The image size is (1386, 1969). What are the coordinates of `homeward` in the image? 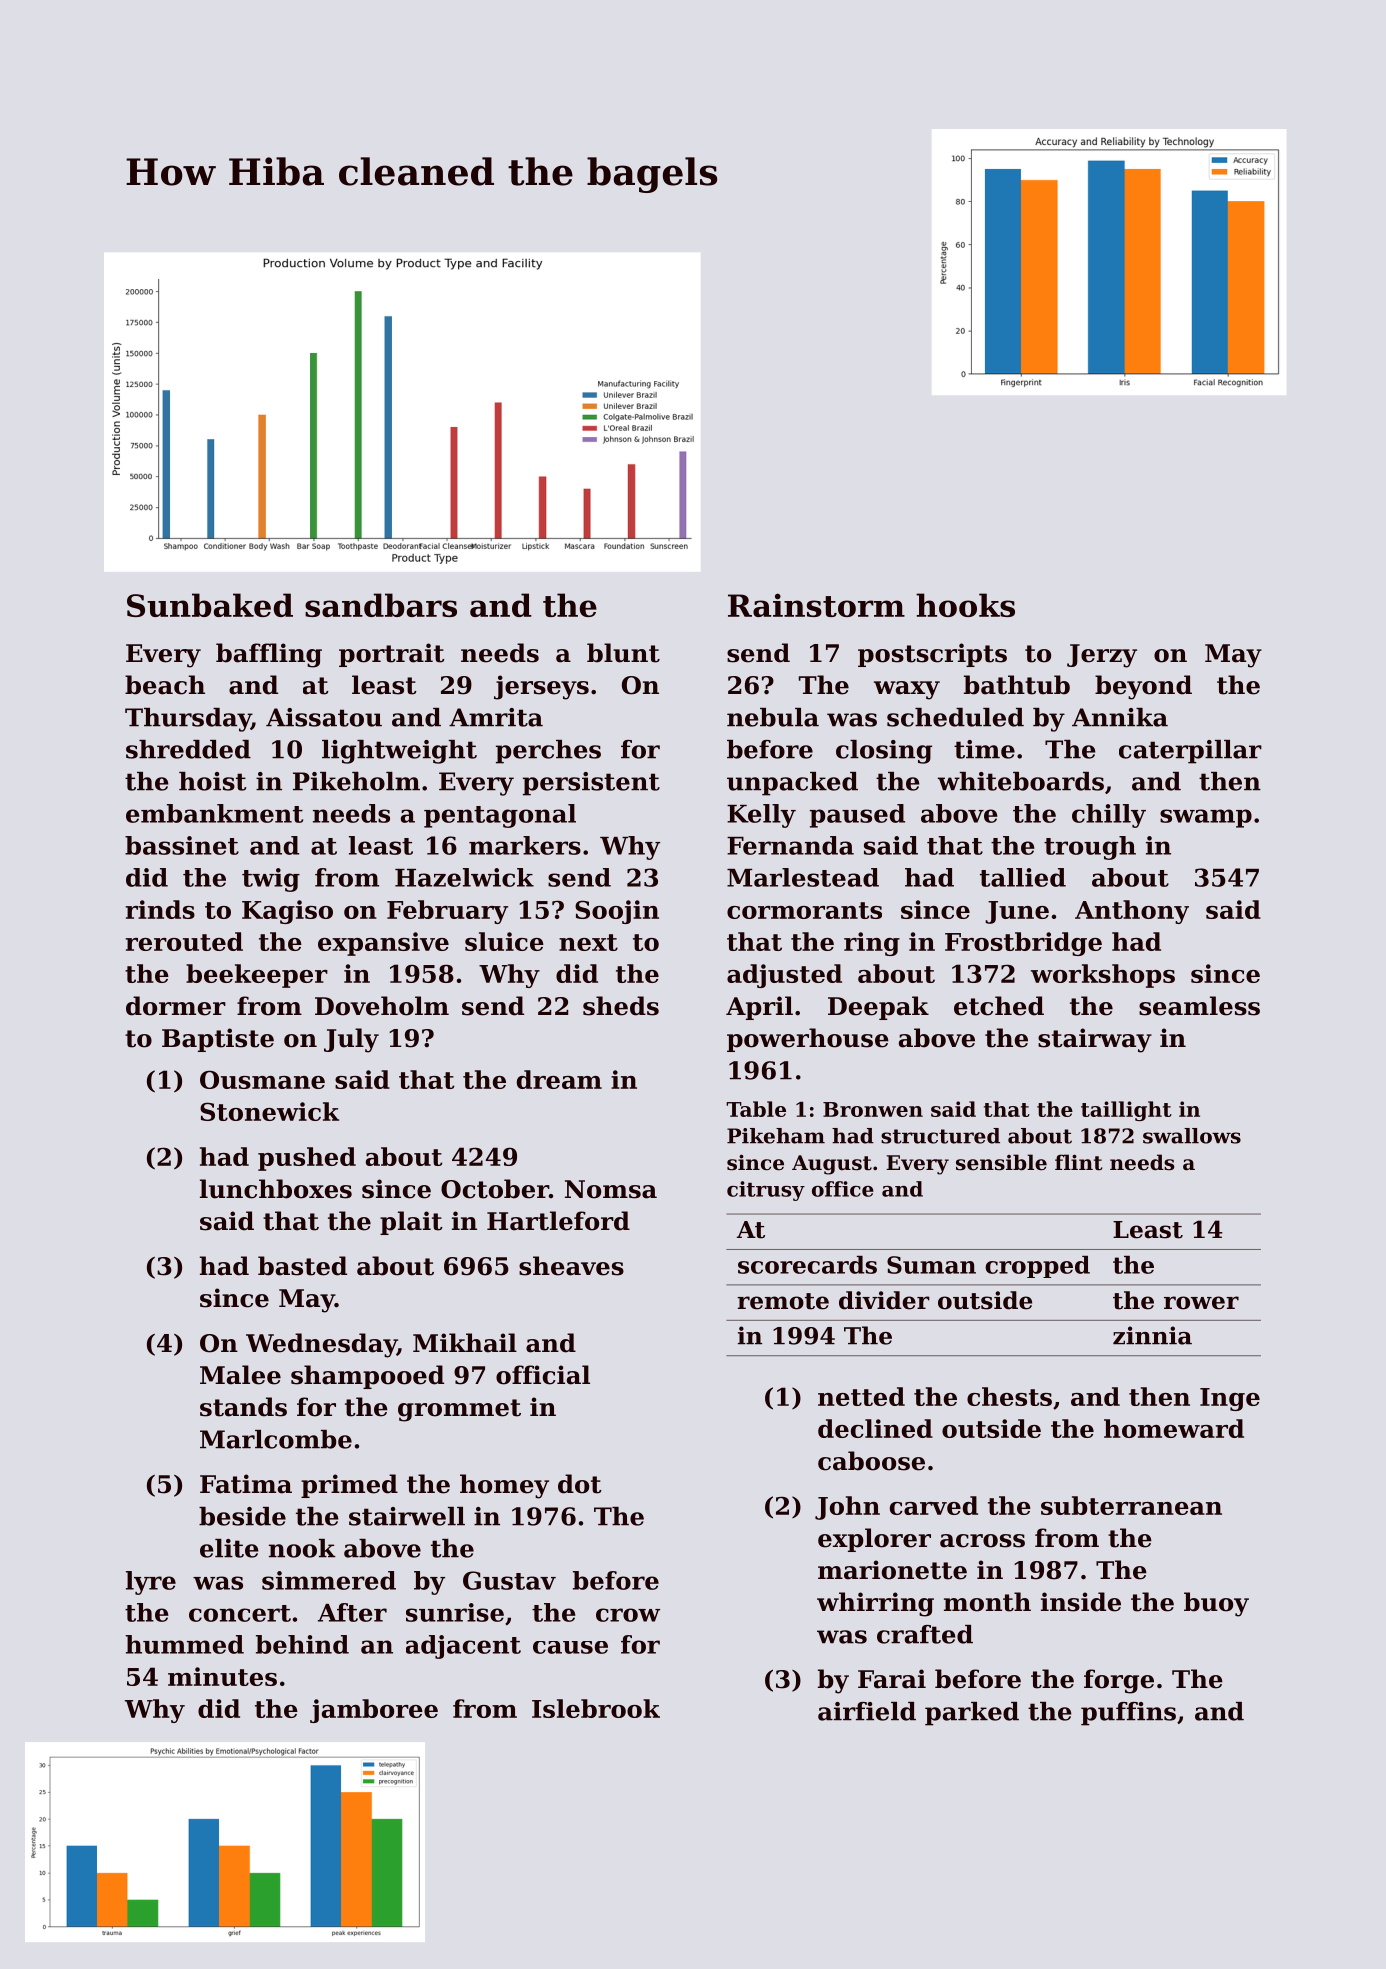 It's located at (1174, 1428).
